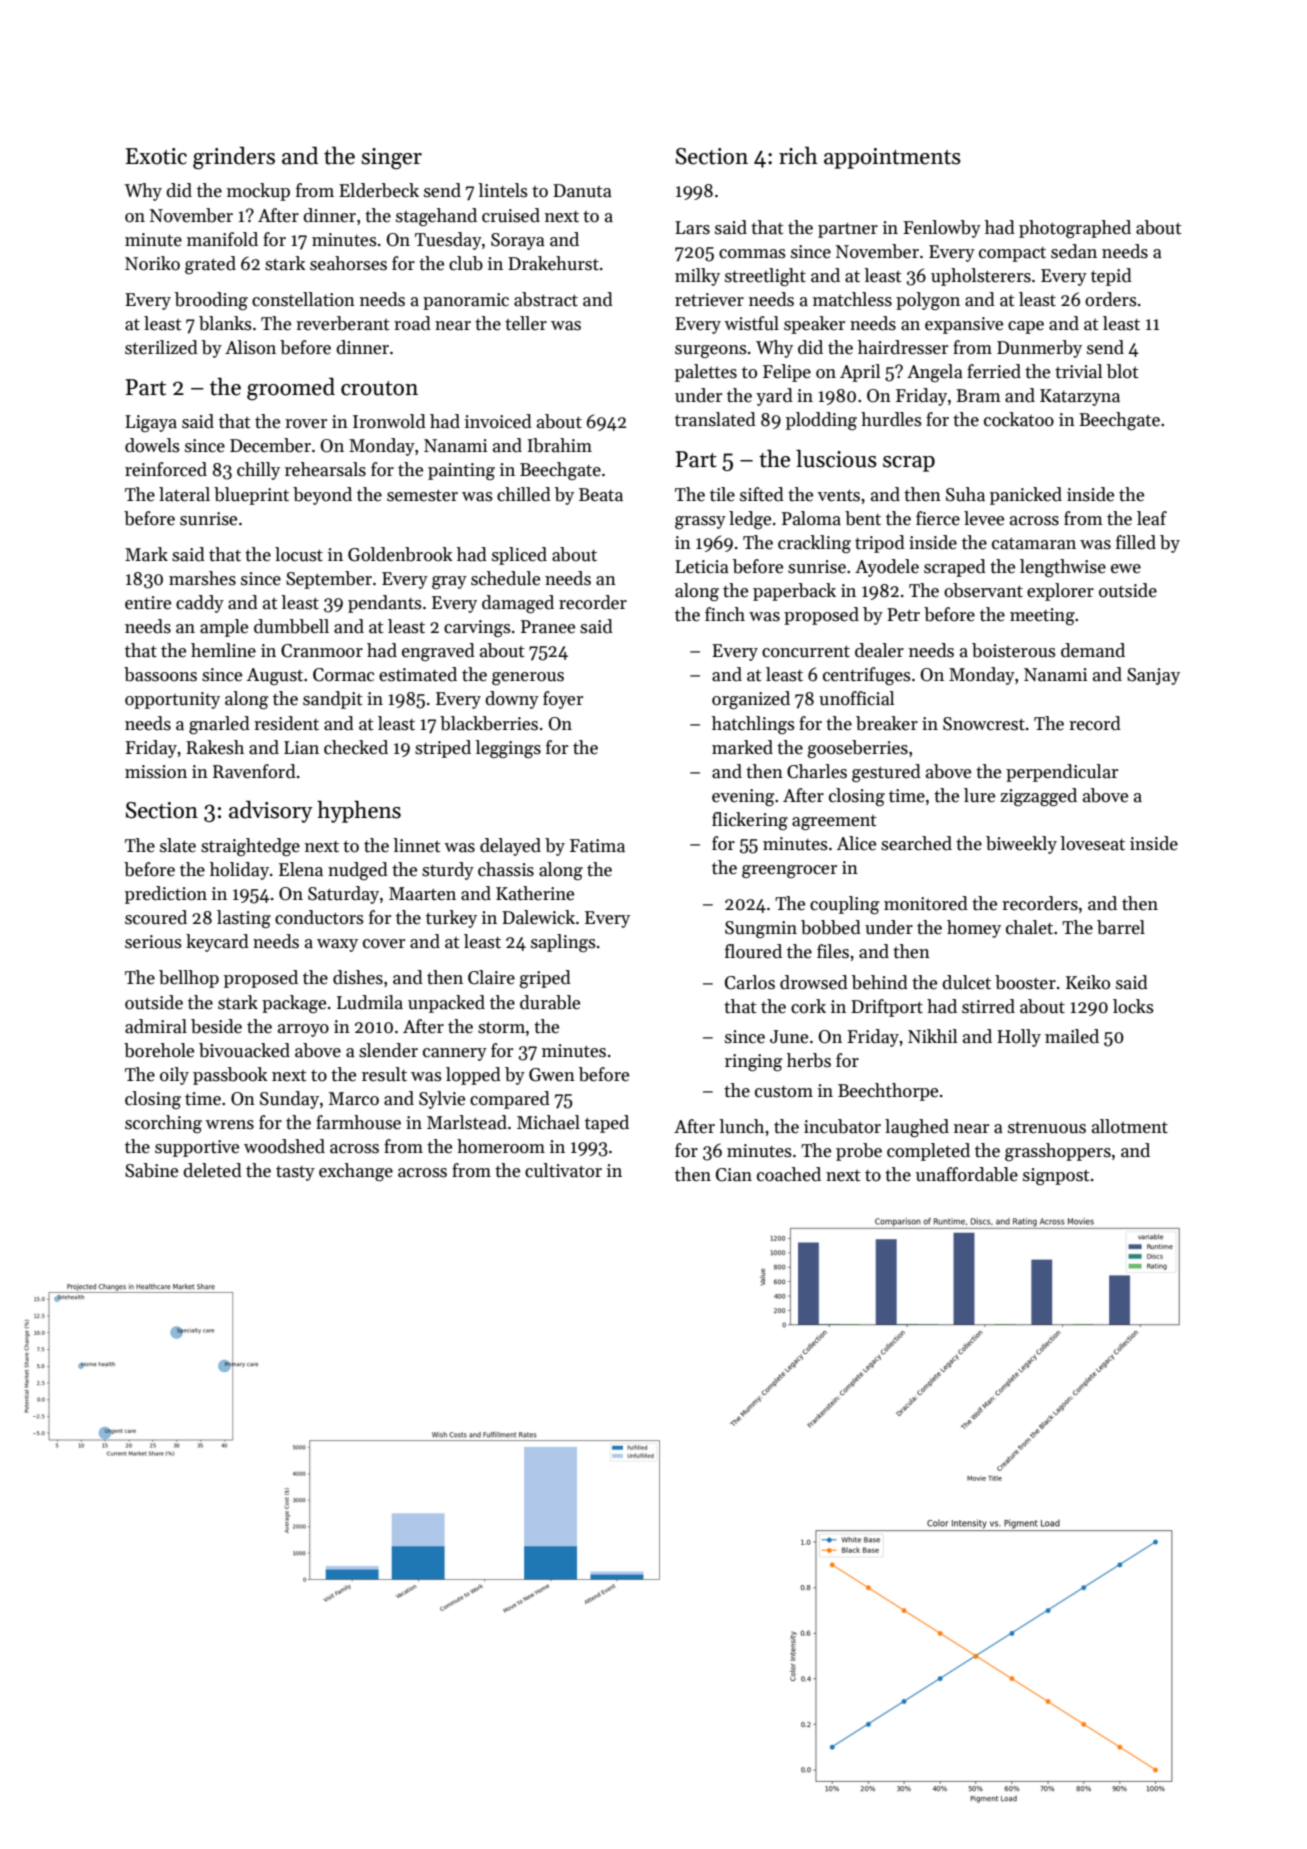 This image has height=1849, width=1307. What do you see at coordinates (391, 159) in the image?
I see `singer` at bounding box center [391, 159].
